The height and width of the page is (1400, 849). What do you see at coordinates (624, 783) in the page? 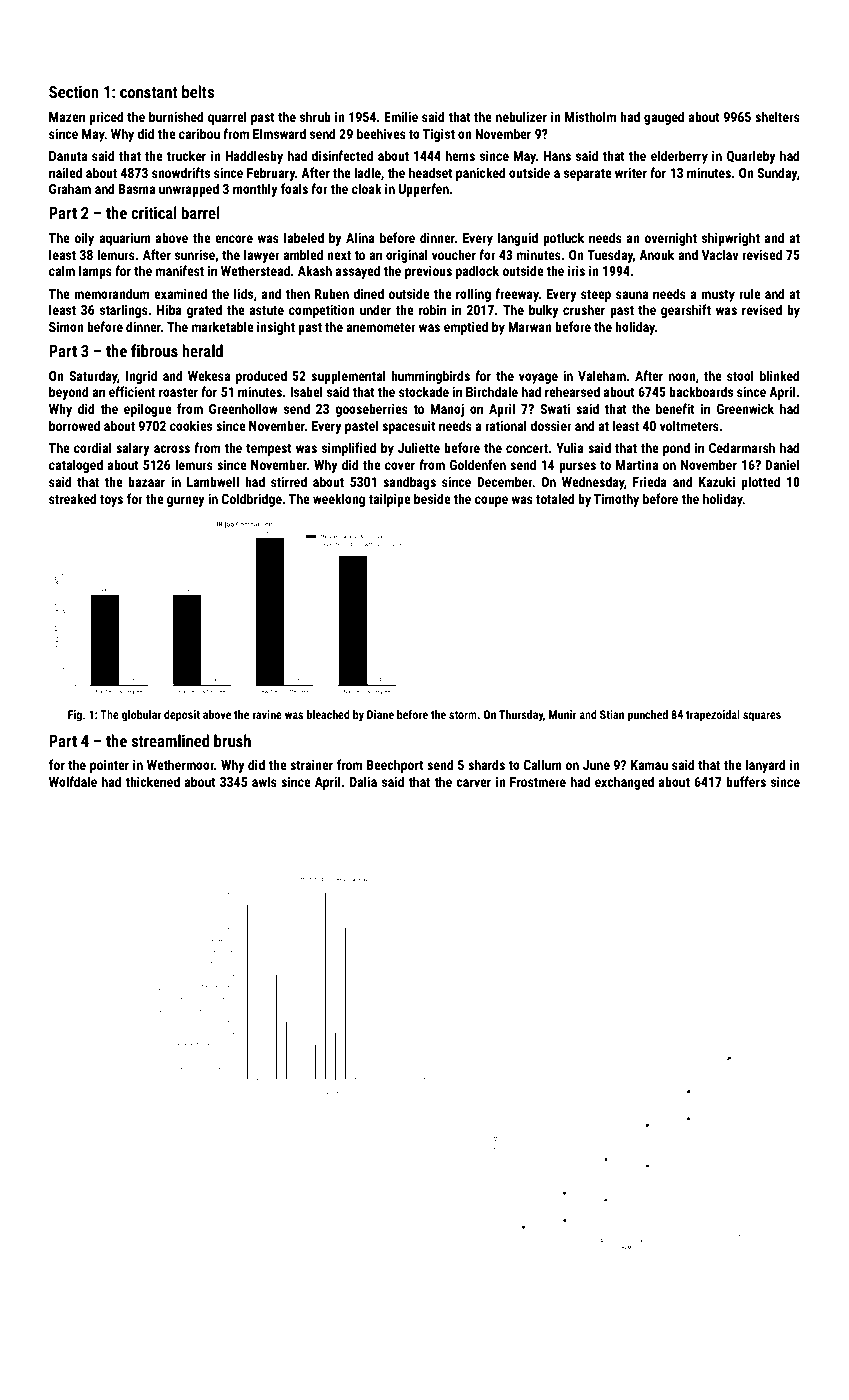
I see `exchanged` at bounding box center [624, 783].
